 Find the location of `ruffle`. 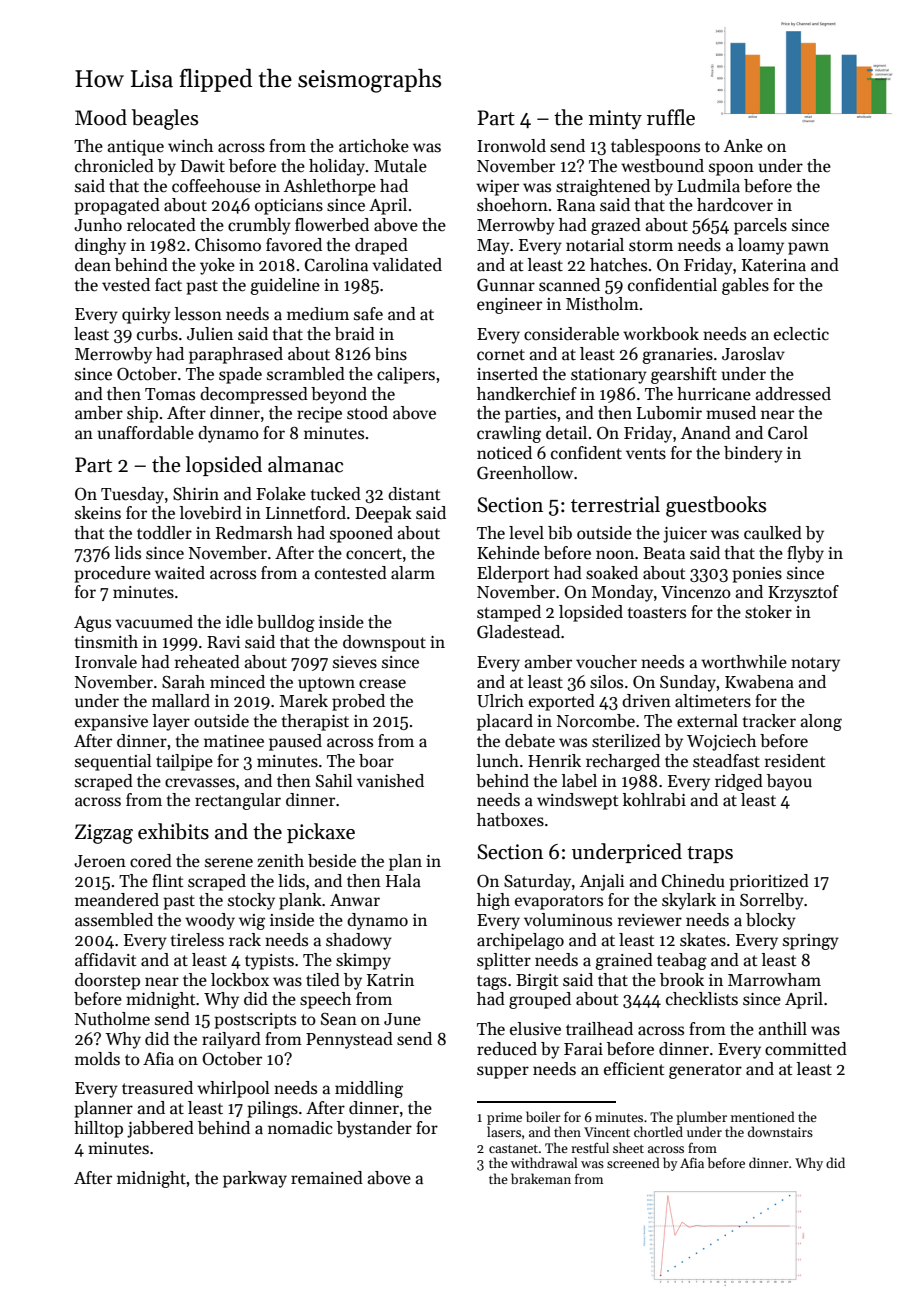

ruffle is located at coordinates (671, 117).
